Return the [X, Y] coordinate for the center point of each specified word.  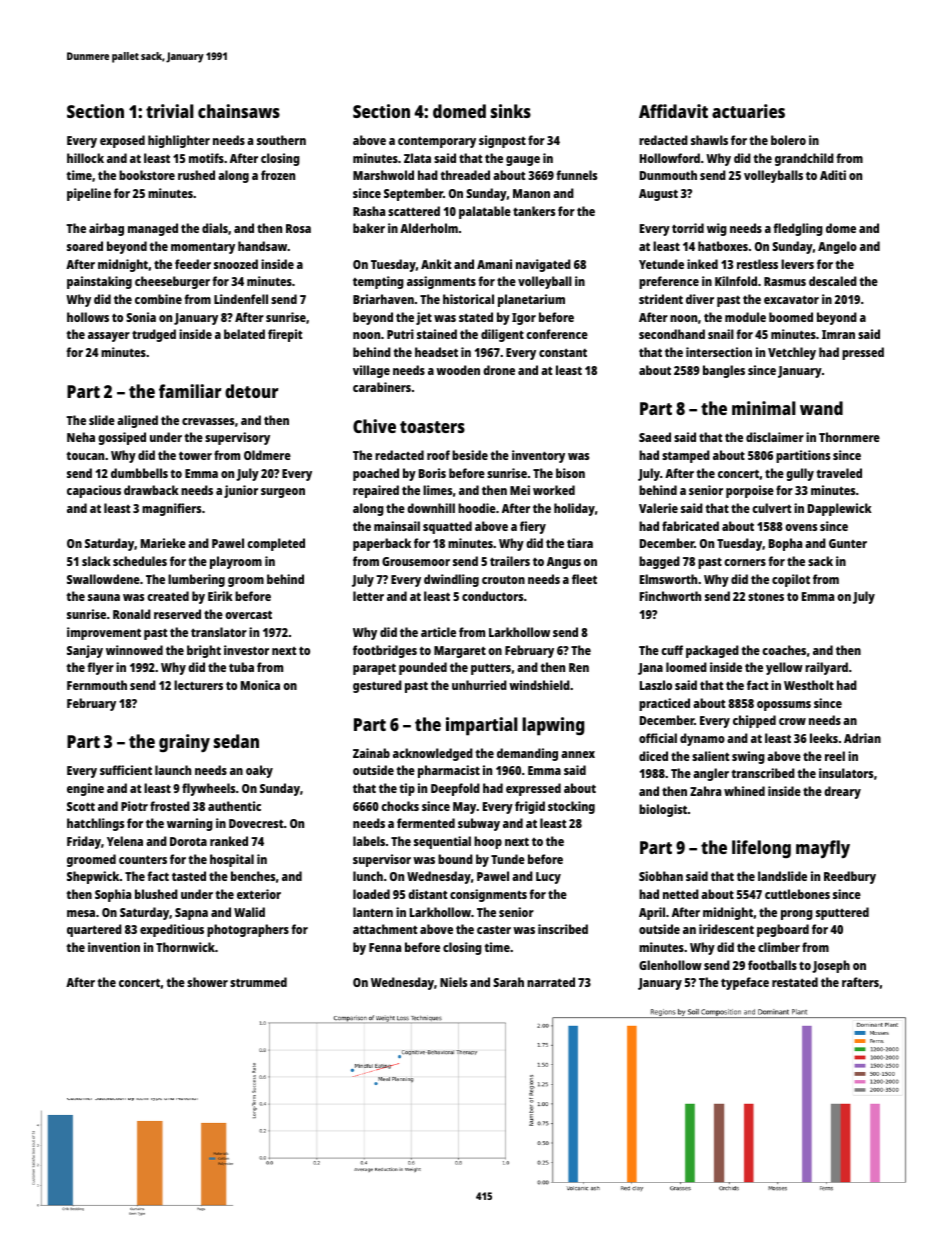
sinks [511, 111]
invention [114, 947]
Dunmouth [668, 175]
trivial [170, 111]
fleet [584, 579]
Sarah [508, 982]
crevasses [208, 421]
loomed [686, 667]
